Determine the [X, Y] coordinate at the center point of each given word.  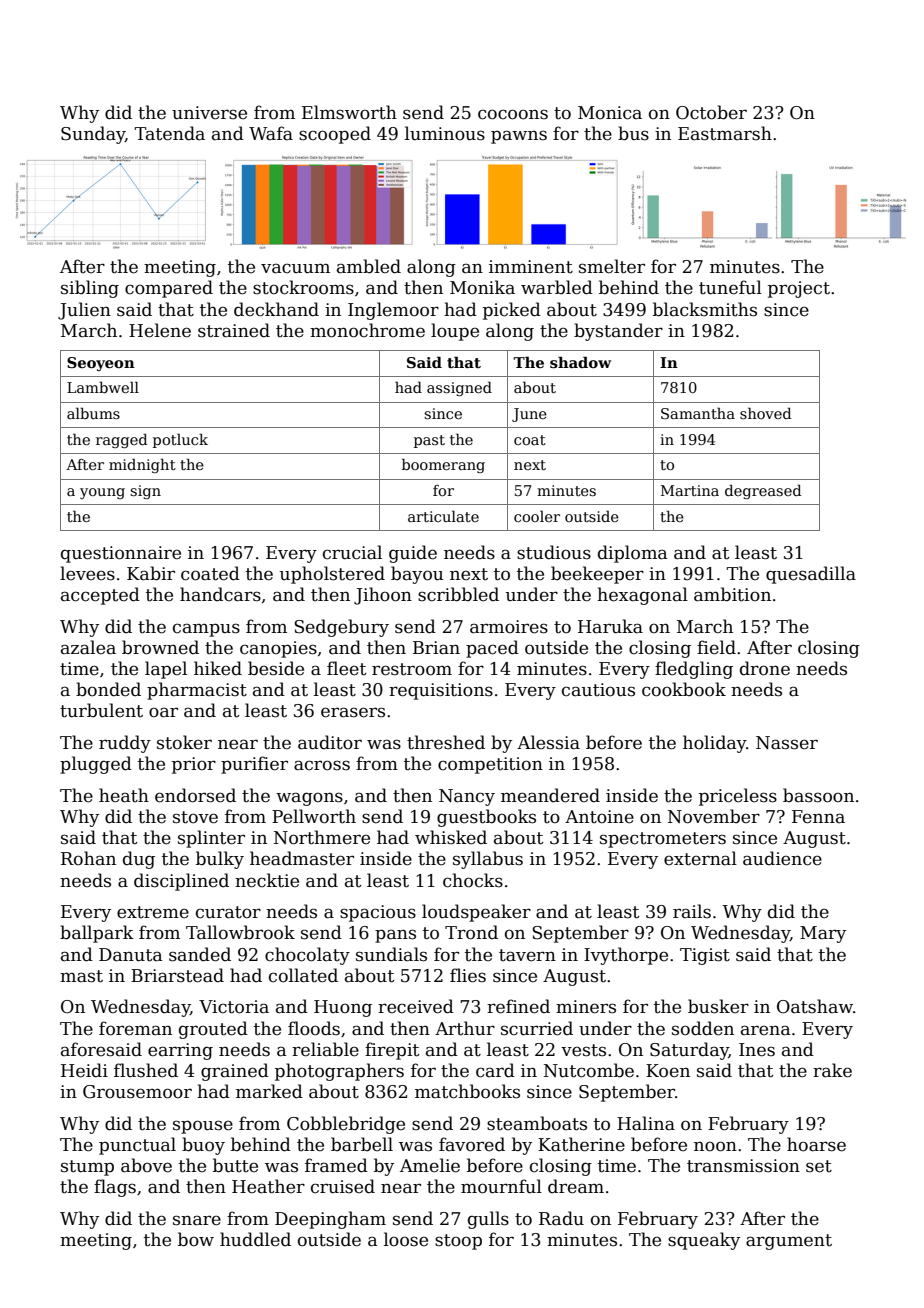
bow [196, 1239]
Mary [823, 934]
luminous [445, 133]
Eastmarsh [725, 133]
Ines [757, 1050]
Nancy [467, 797]
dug [139, 860]
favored [472, 1144]
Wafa [271, 133]
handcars [220, 594]
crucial [352, 552]
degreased [763, 491]
